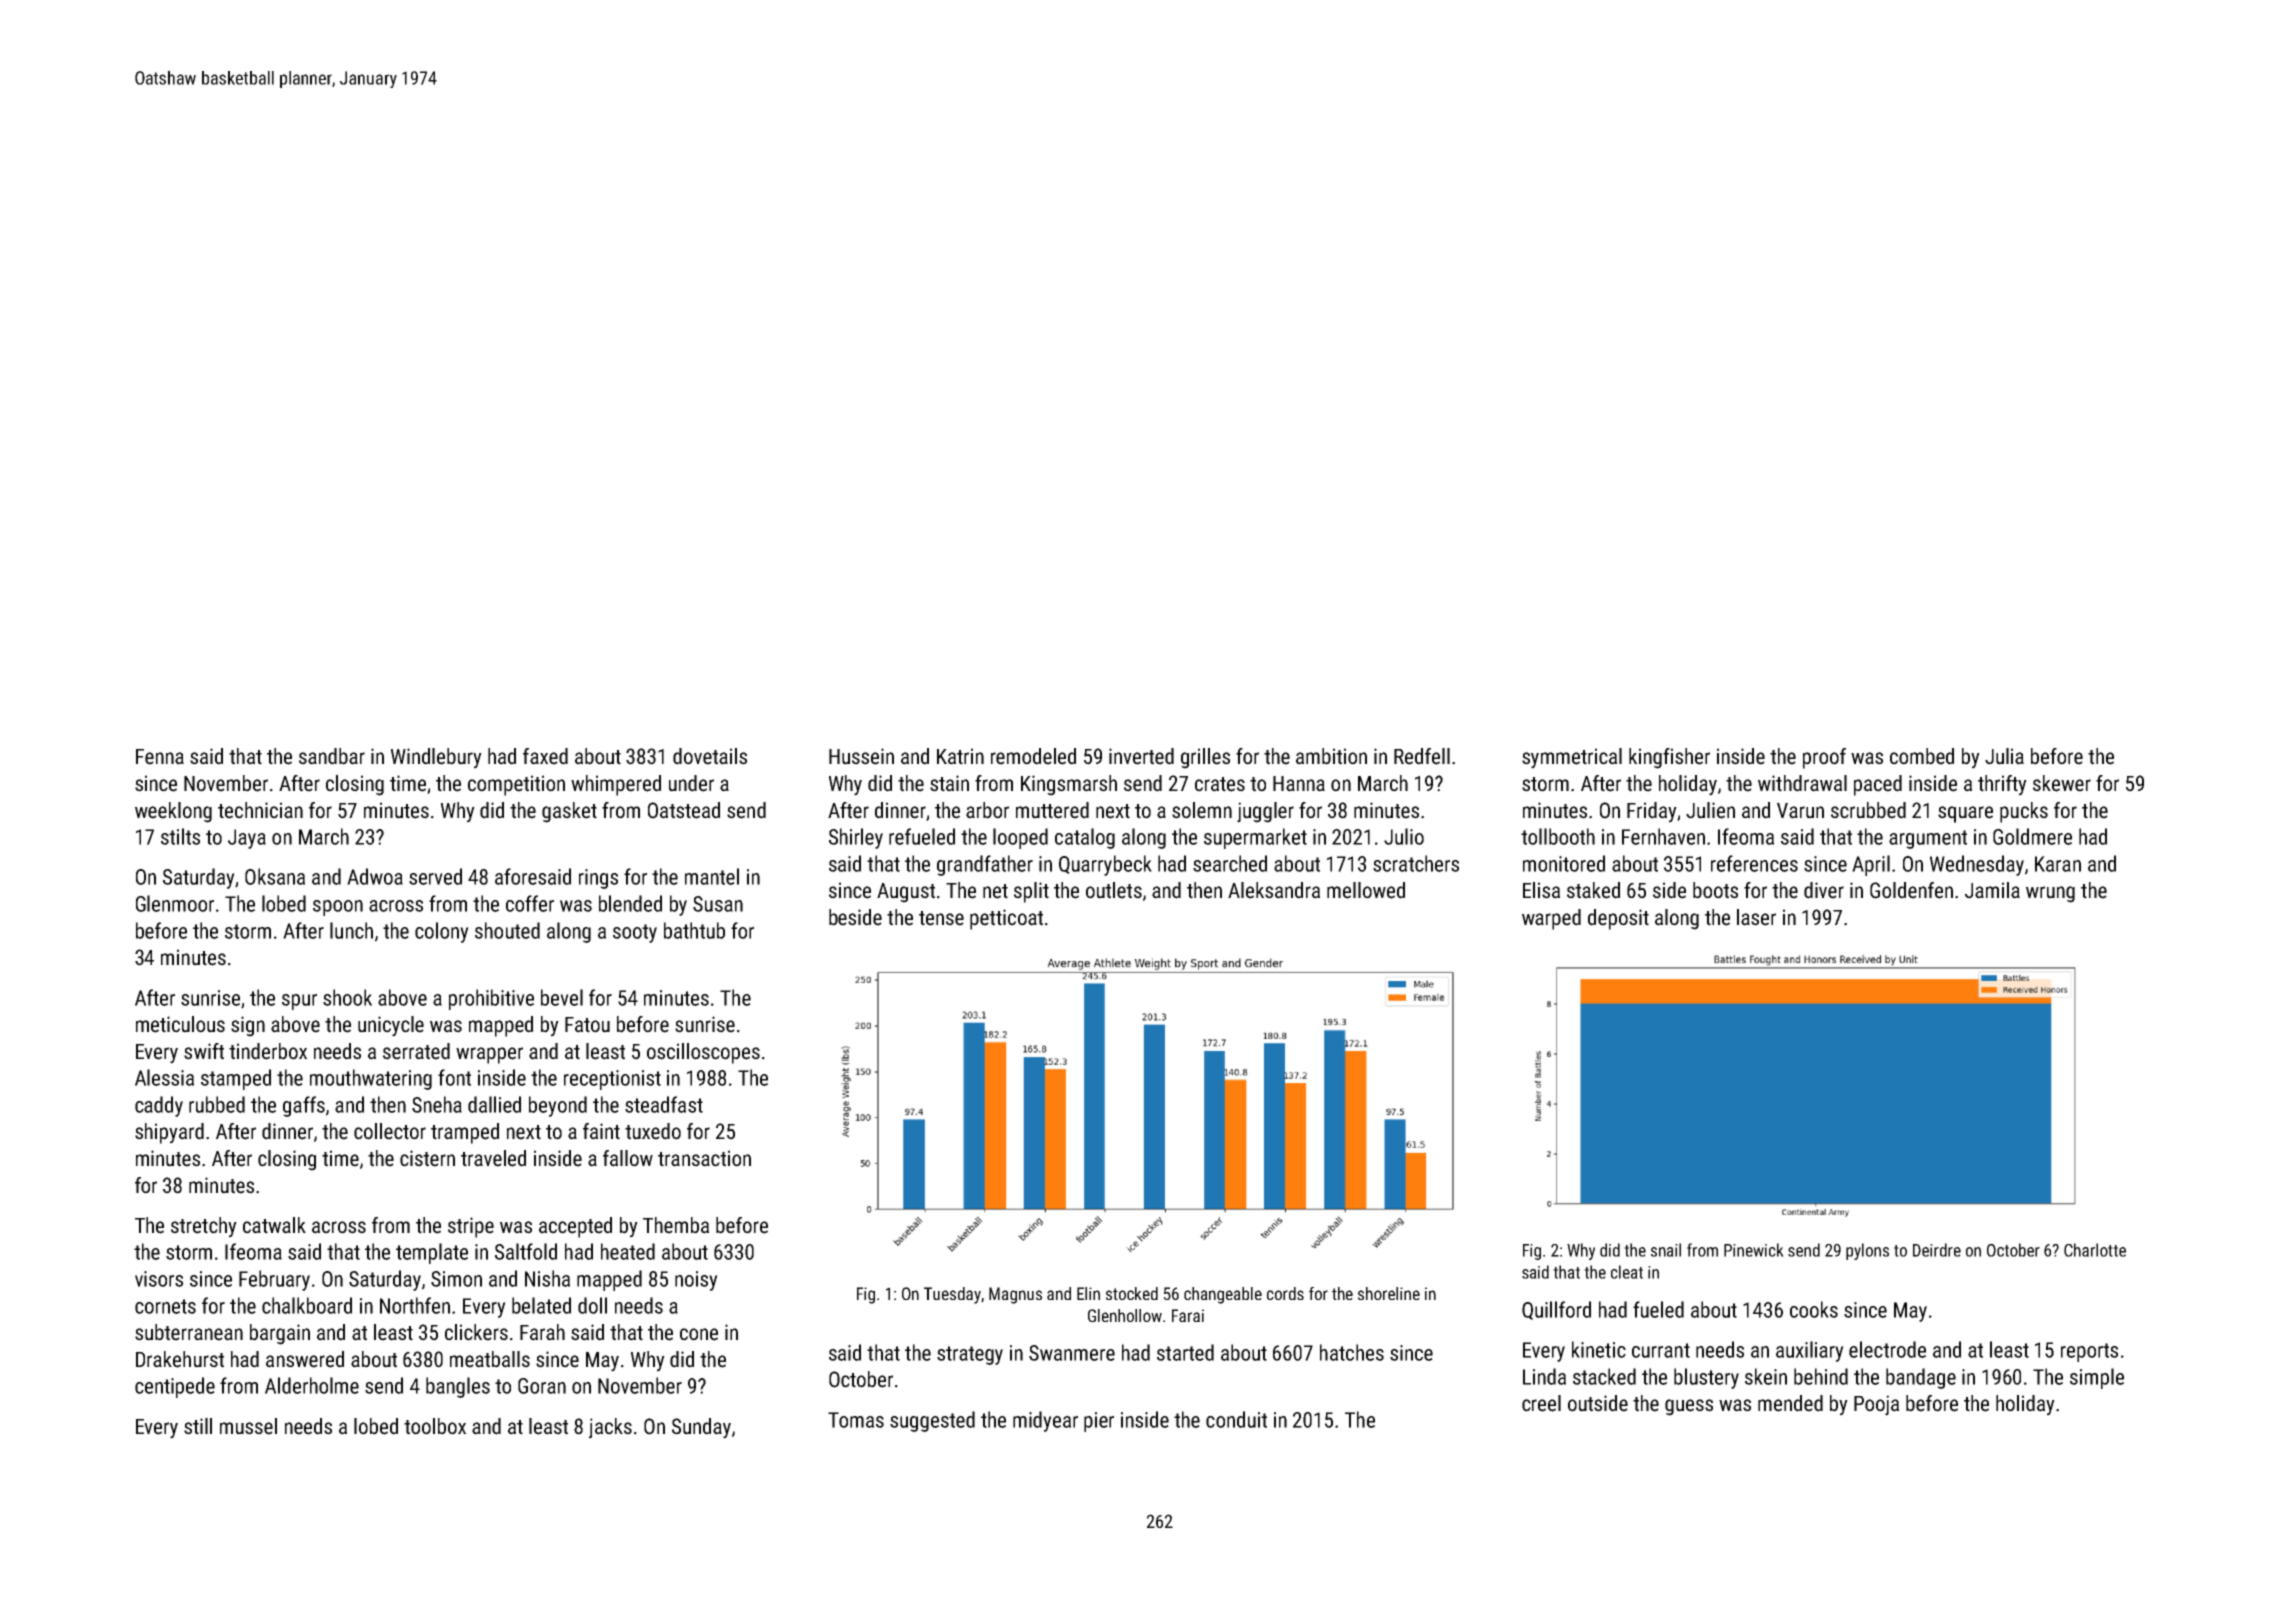 The width and height of the screenshot is (2292, 1620). What do you see at coordinates (1006, 919) in the screenshot?
I see `petticoat` at bounding box center [1006, 919].
